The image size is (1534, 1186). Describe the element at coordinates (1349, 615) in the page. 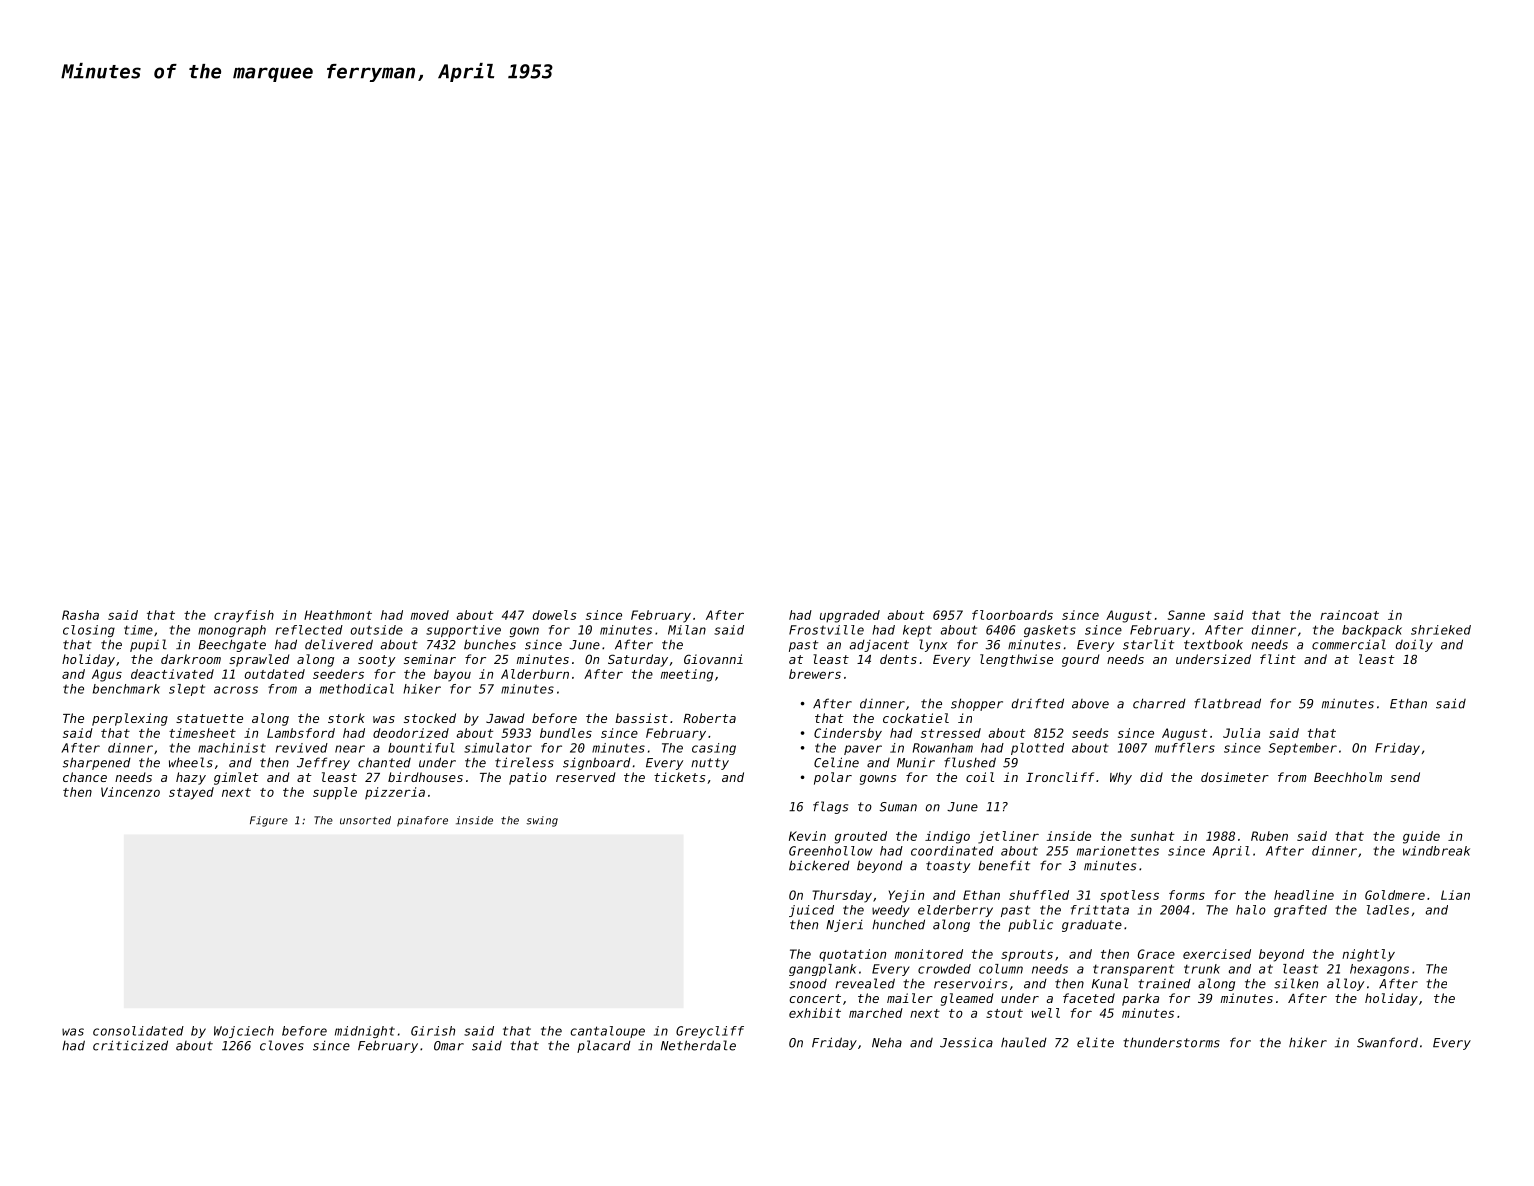

I see `raincoat` at that location.
